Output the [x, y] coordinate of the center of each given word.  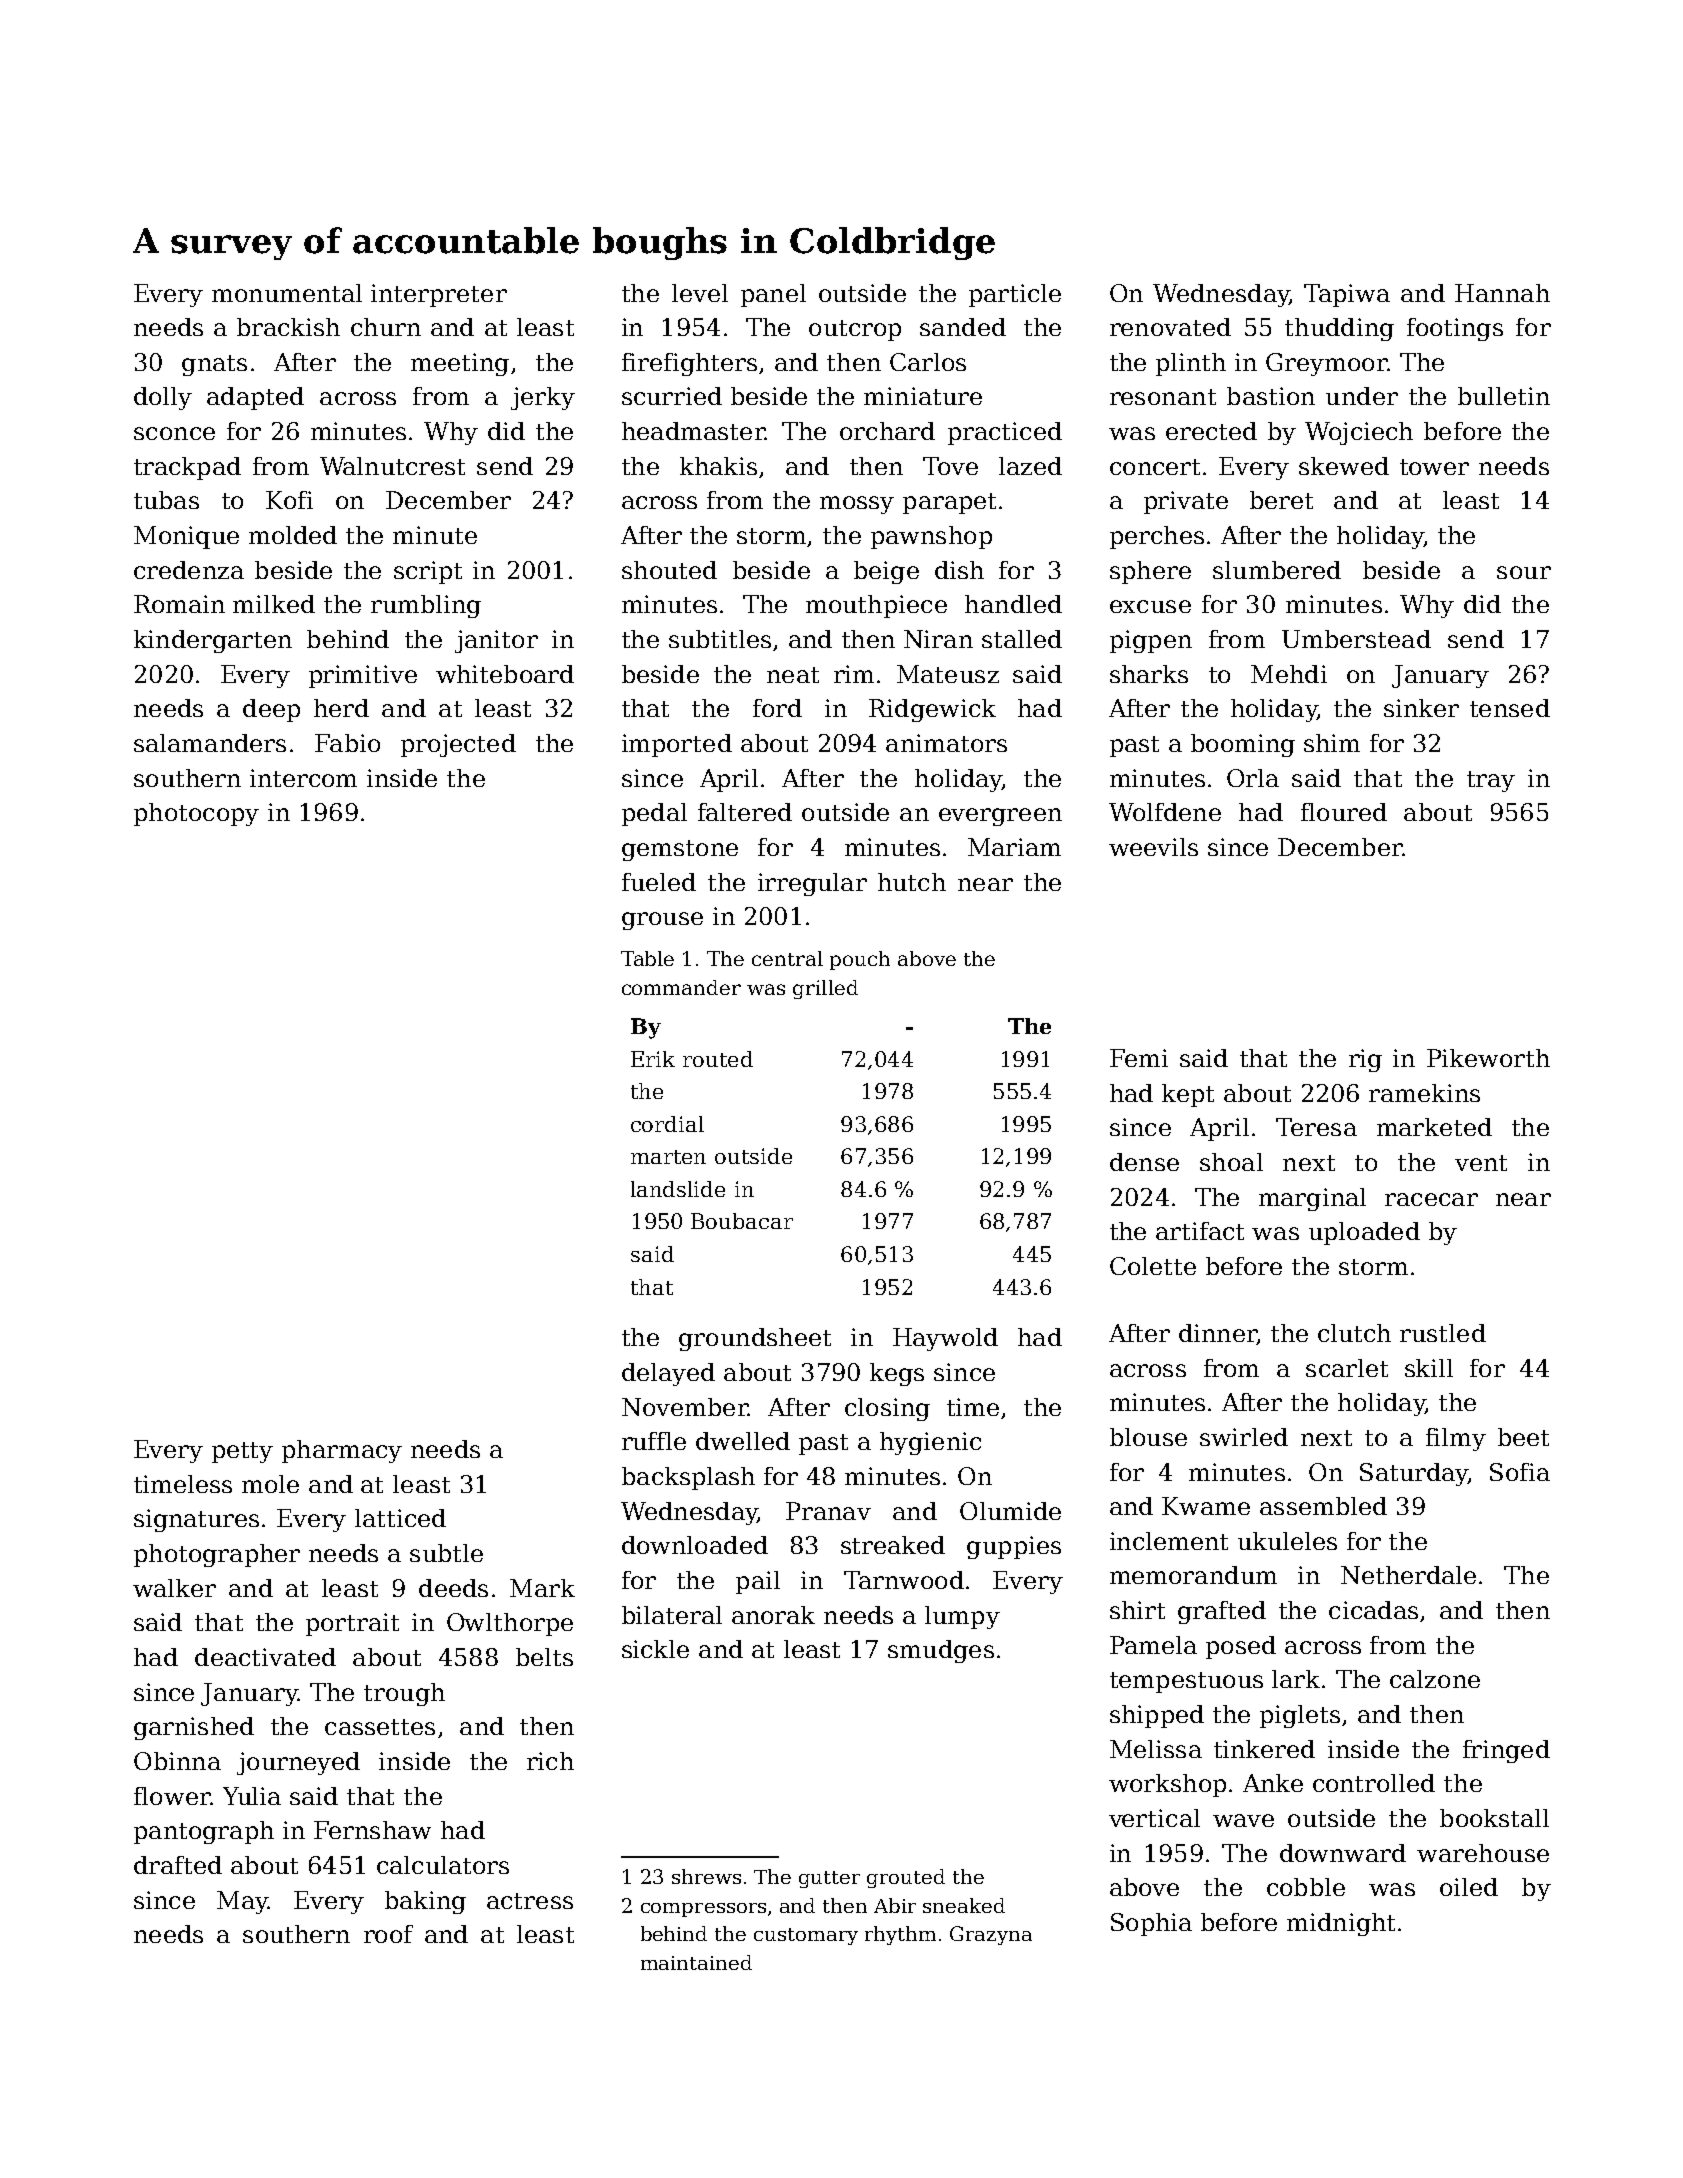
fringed [1506, 1751]
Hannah [1502, 293]
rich [550, 1761]
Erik [653, 1059]
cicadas [1373, 1610]
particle [1015, 295]
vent [1481, 1163]
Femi [1139, 1058]
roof [388, 1934]
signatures [196, 1520]
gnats [214, 365]
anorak [773, 1615]
